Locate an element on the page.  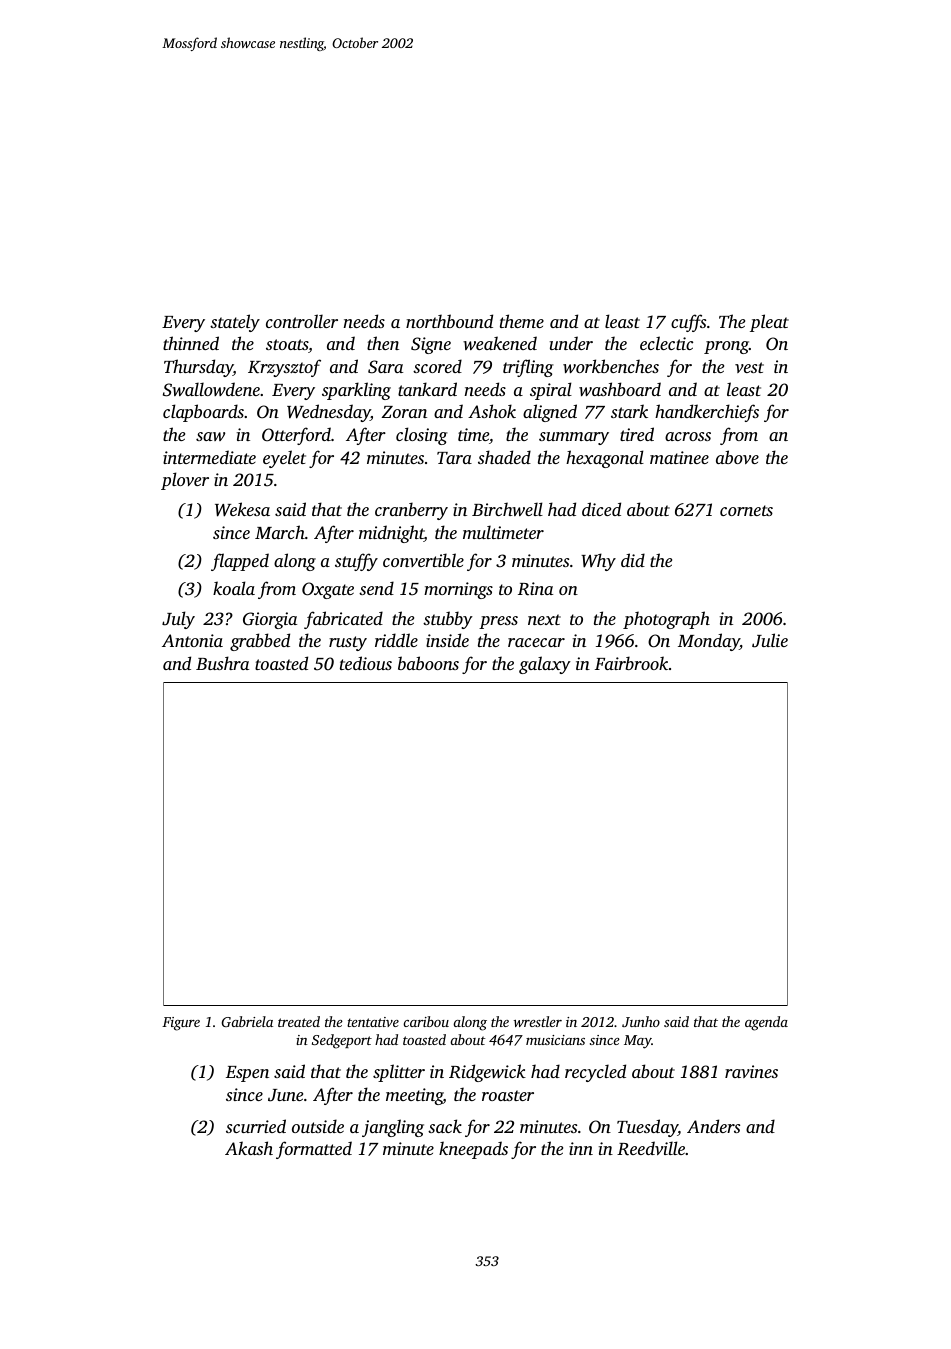
Fairbrook is located at coordinates (631, 663).
